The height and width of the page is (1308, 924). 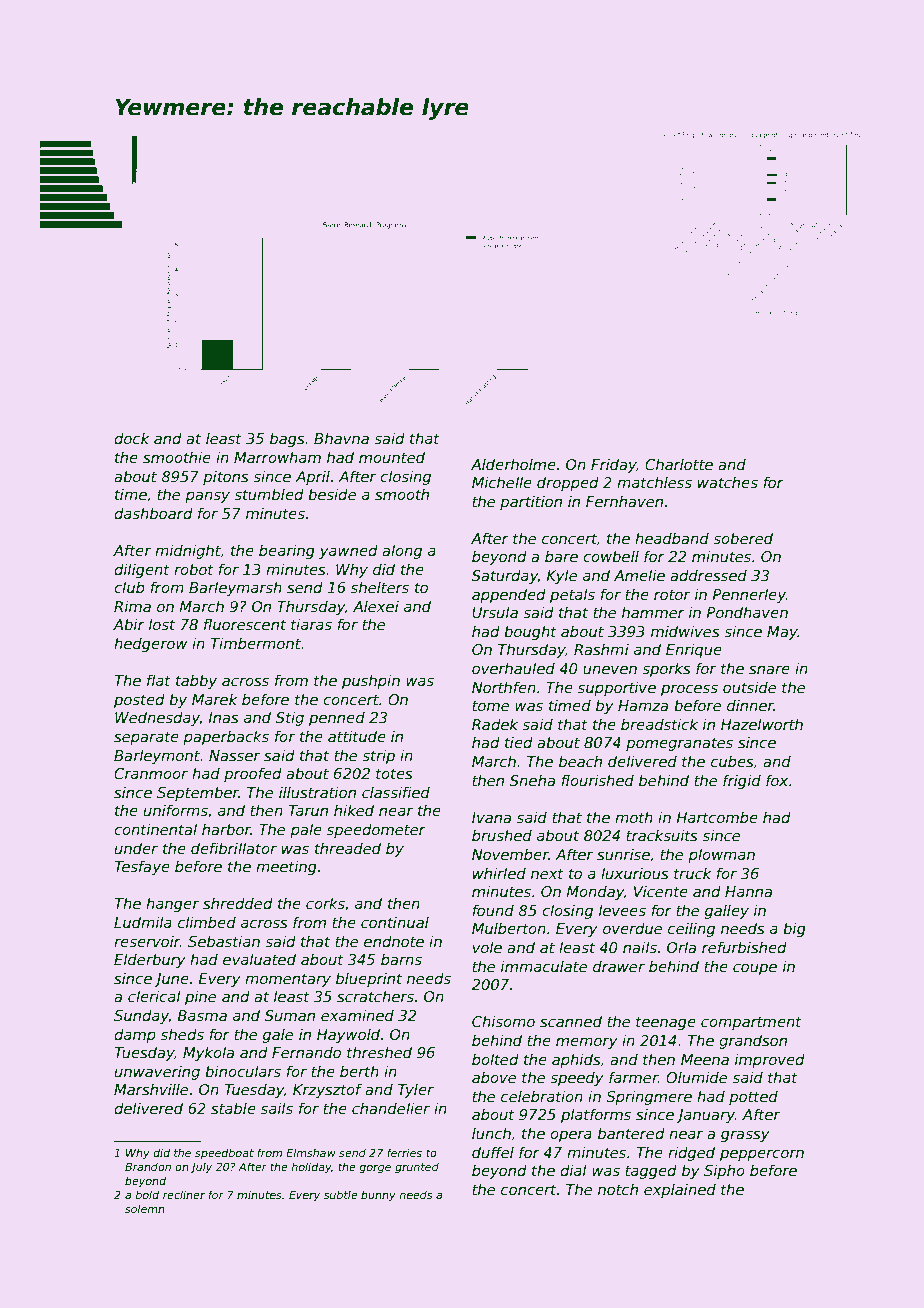 I want to click on sobered, so click(x=743, y=538).
